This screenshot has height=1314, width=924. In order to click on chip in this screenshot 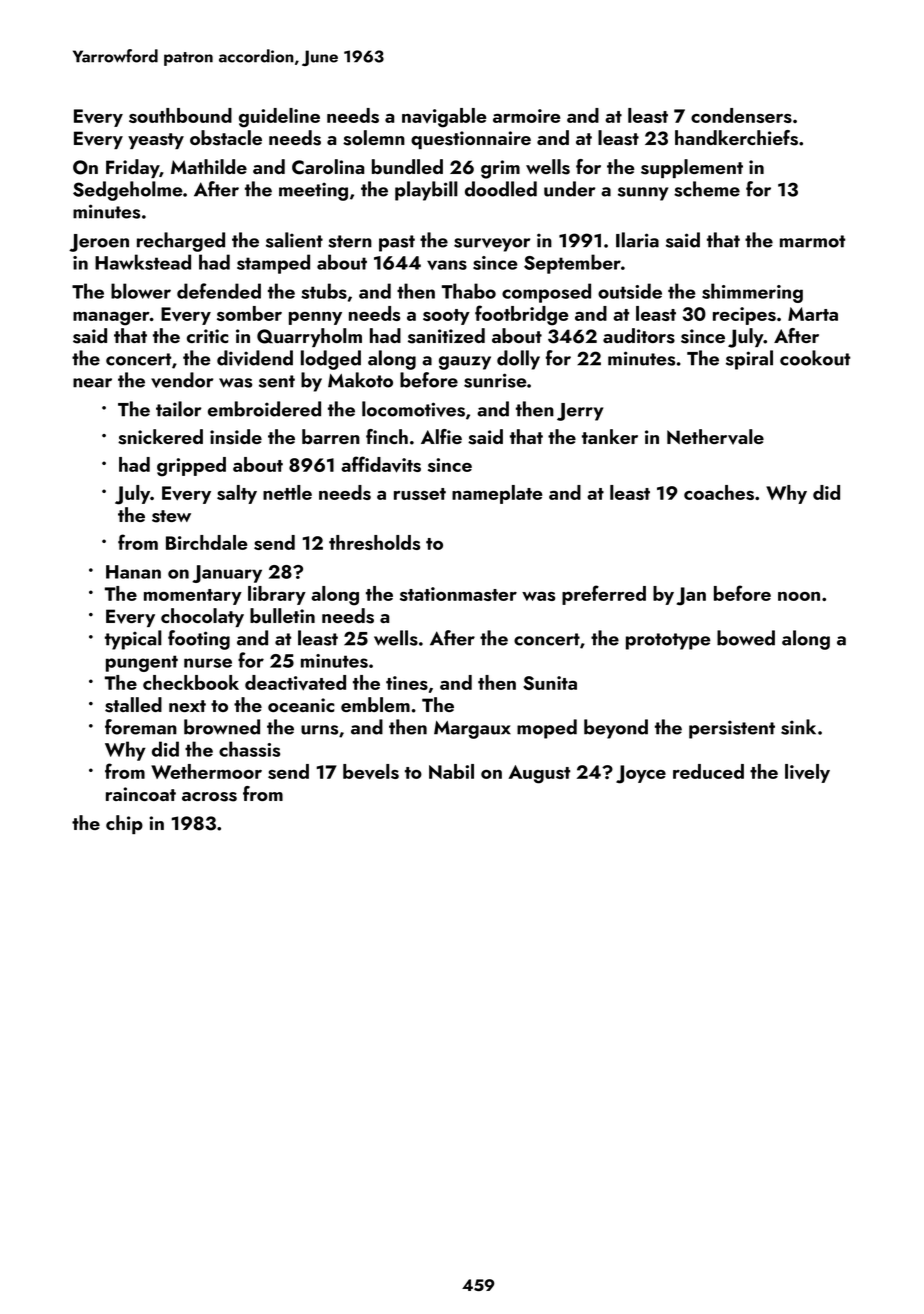, I will do `click(124, 824)`.
